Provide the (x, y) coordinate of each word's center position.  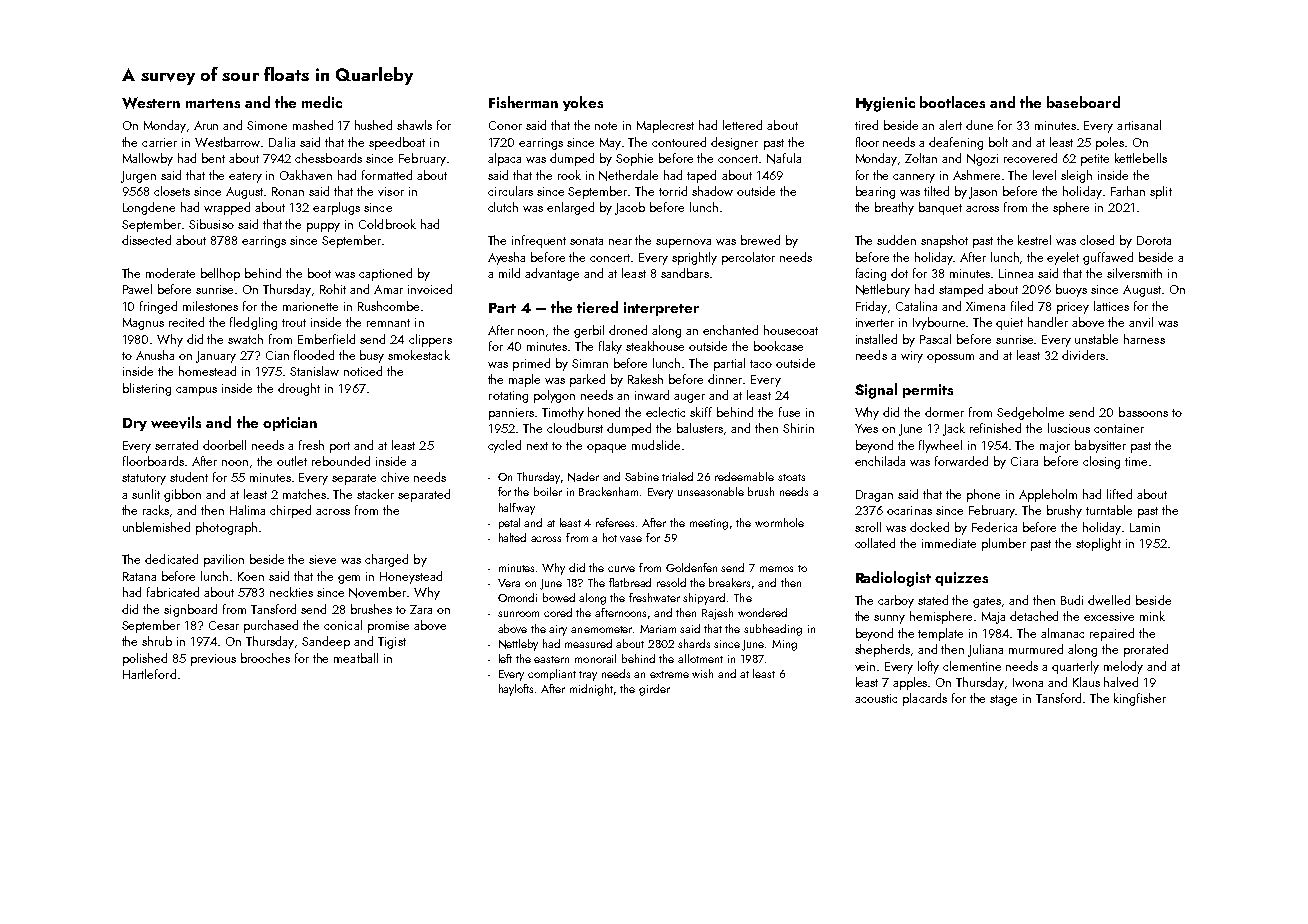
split (1161, 192)
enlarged (570, 208)
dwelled (1109, 600)
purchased (271, 626)
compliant (552, 674)
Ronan (288, 191)
